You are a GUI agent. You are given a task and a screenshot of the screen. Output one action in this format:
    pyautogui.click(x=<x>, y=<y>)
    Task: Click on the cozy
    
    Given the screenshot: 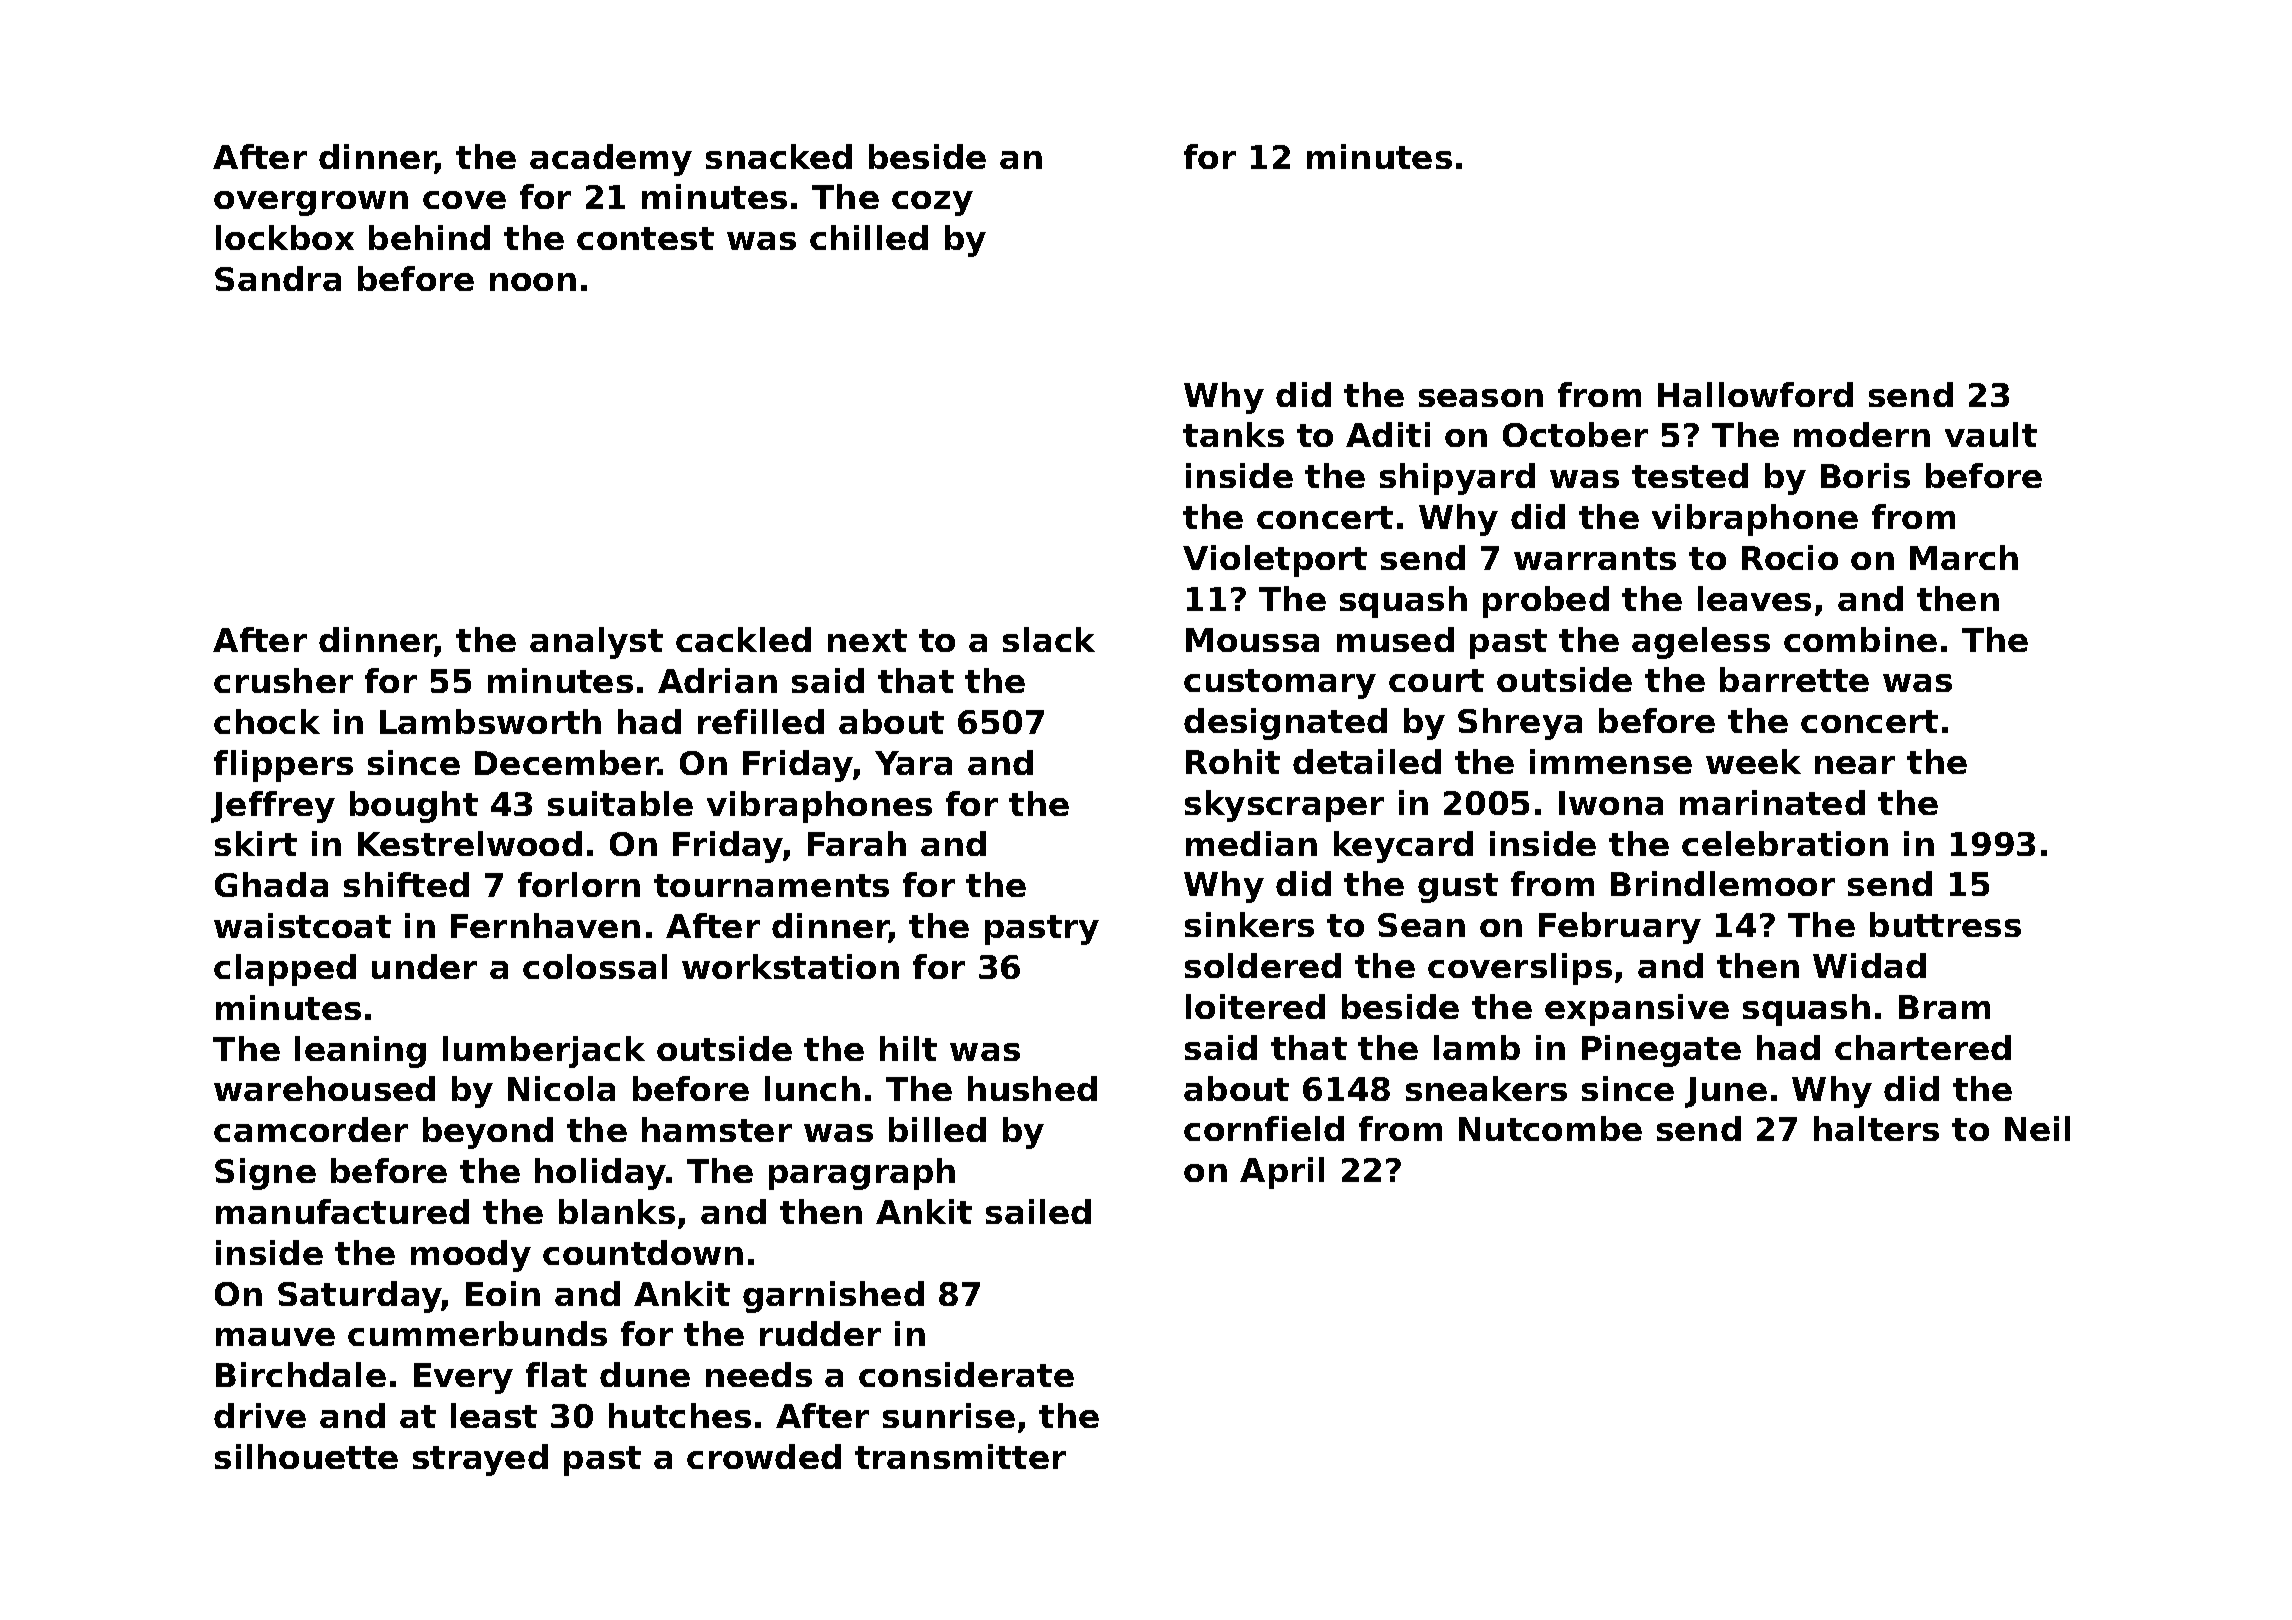 What is the action you would take?
    pyautogui.click(x=932, y=203)
